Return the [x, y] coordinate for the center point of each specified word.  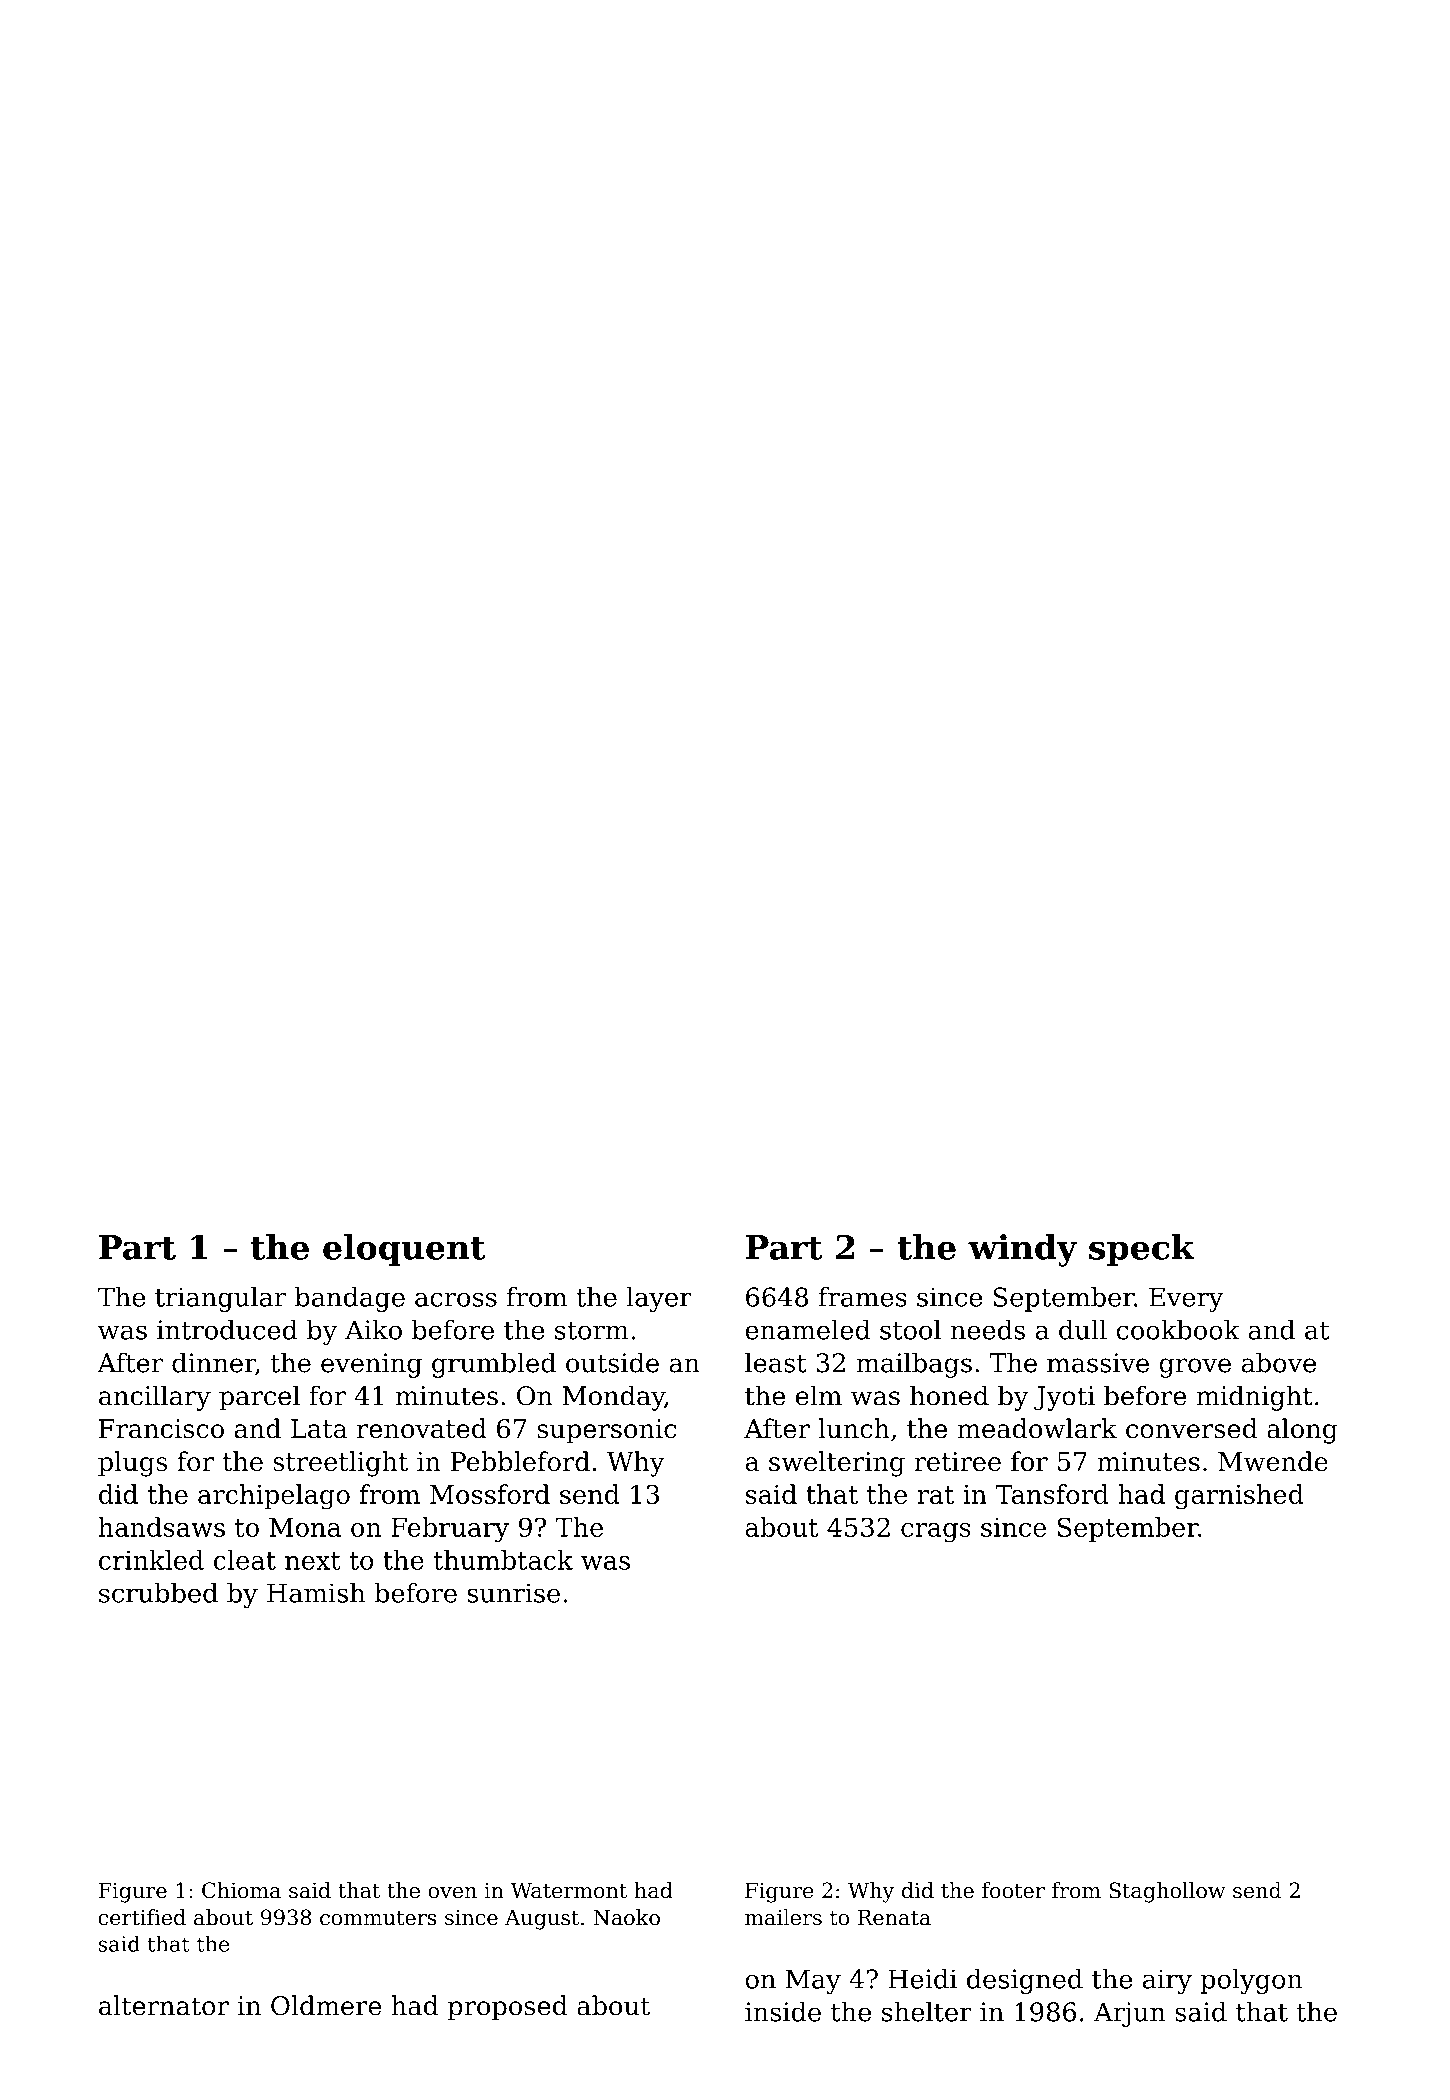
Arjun [1130, 2014]
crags [936, 1533]
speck [1142, 1250]
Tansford [1052, 1494]
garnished [1239, 1497]
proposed [508, 2008]
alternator [164, 2005]
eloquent [404, 1250]
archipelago [274, 1497]
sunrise [513, 1593]
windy [1022, 1250]
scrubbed [158, 1593]
